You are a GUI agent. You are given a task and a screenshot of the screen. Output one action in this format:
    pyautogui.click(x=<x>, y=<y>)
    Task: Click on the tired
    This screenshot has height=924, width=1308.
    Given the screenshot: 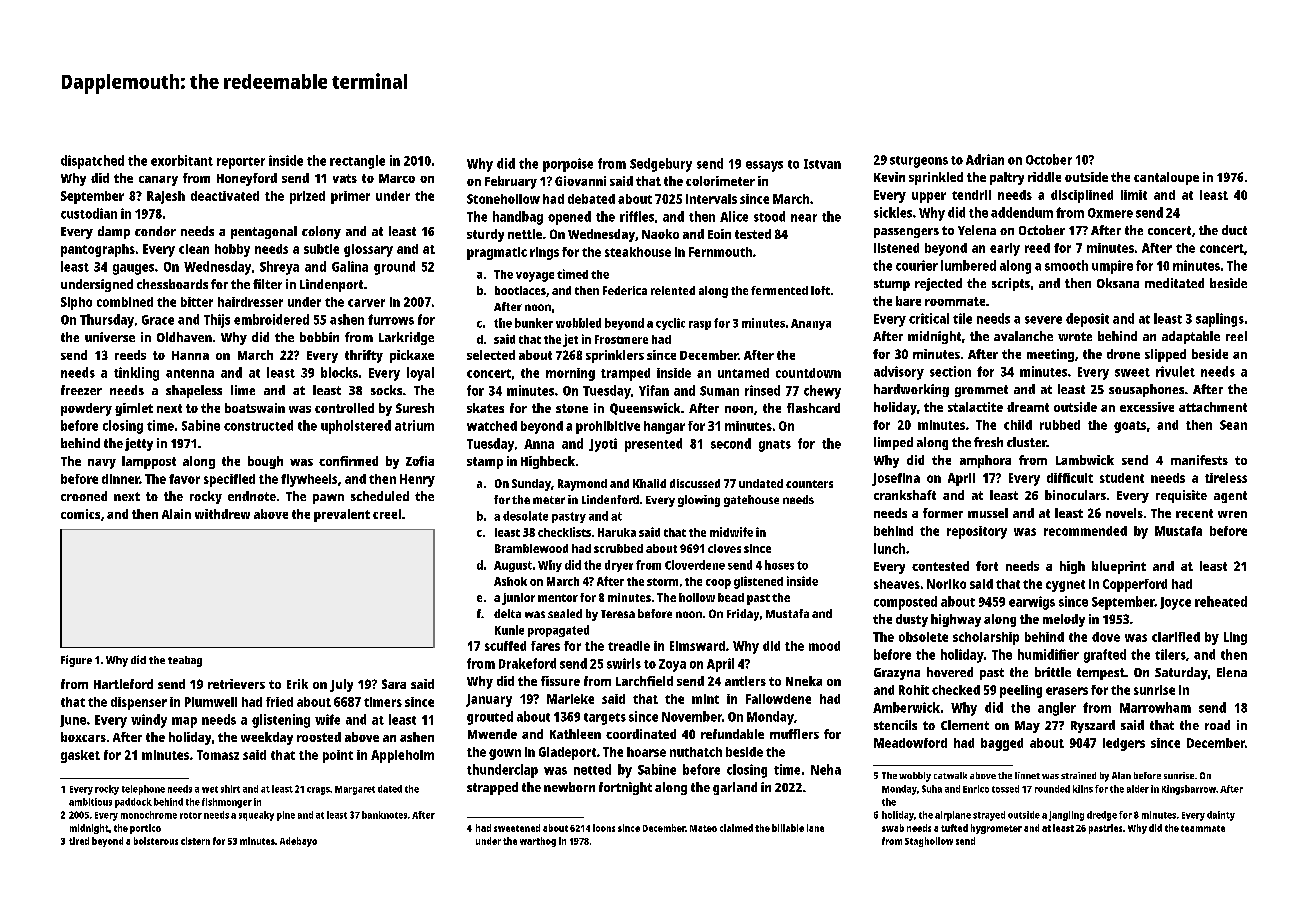 What is the action you would take?
    pyautogui.click(x=79, y=841)
